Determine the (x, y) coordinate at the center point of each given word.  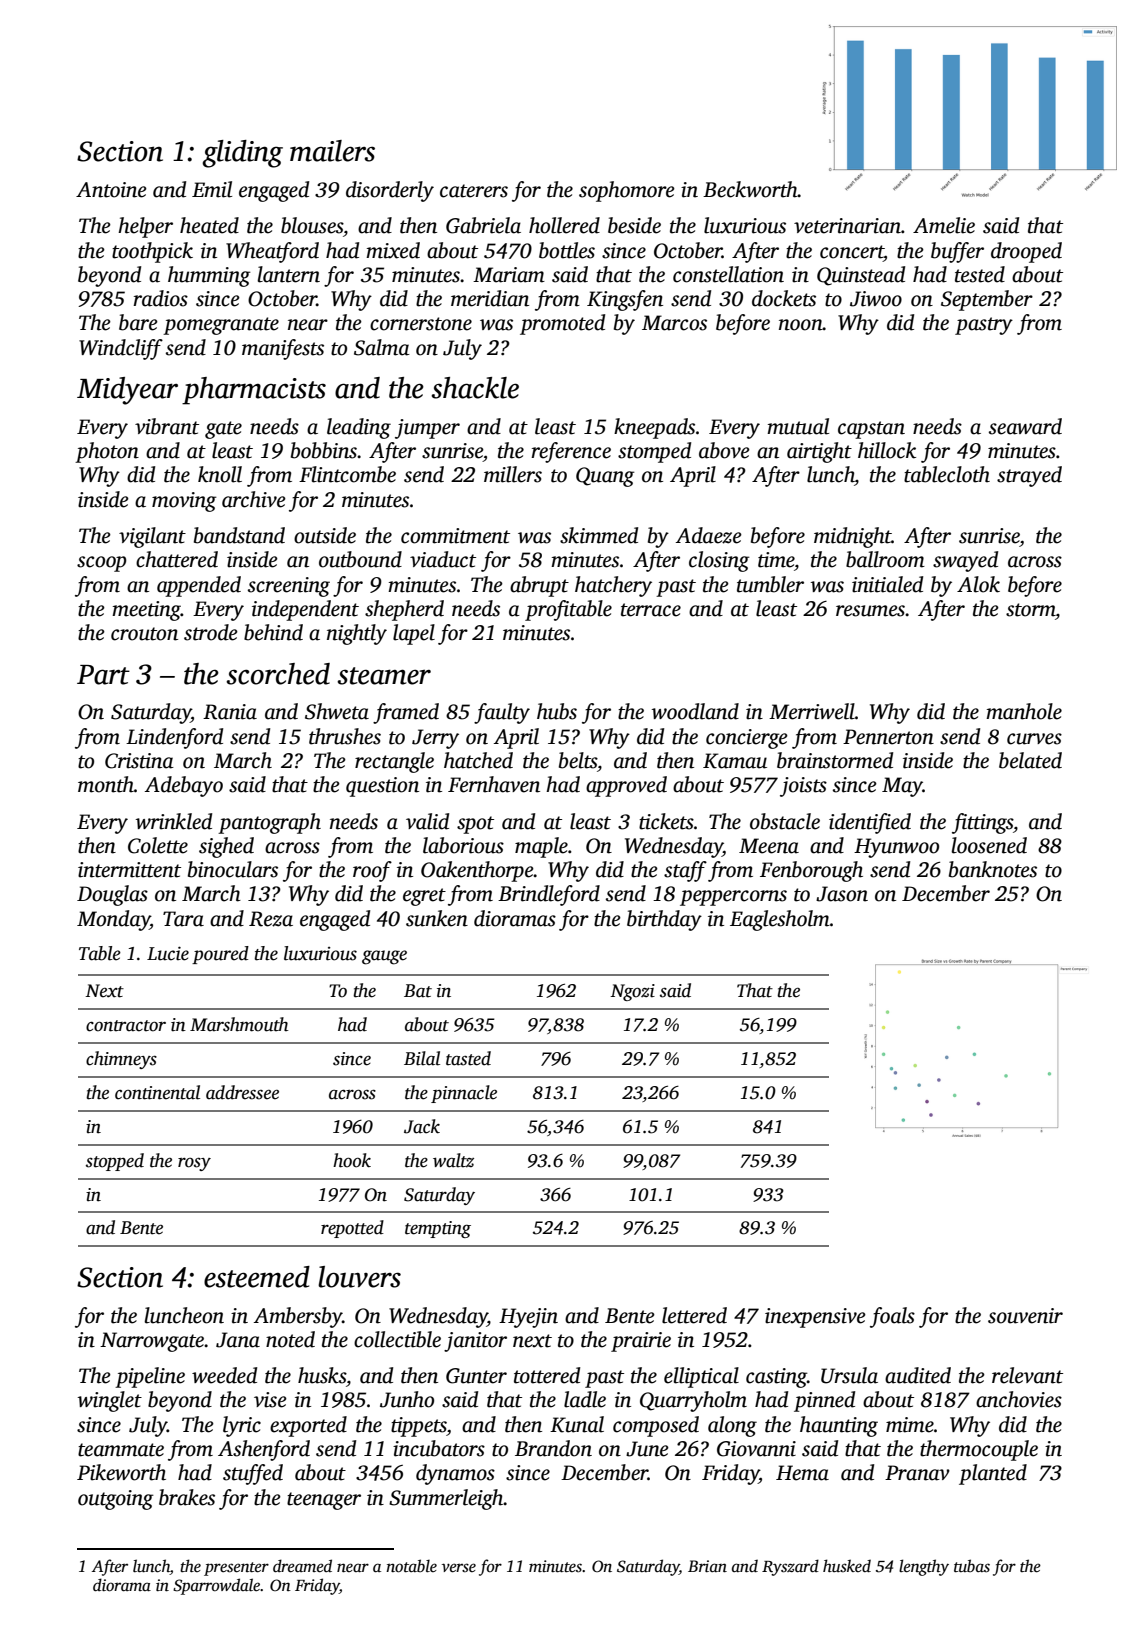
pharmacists (254, 391)
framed (406, 713)
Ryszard (790, 1567)
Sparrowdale (216, 1586)
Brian (707, 1566)
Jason (842, 894)
